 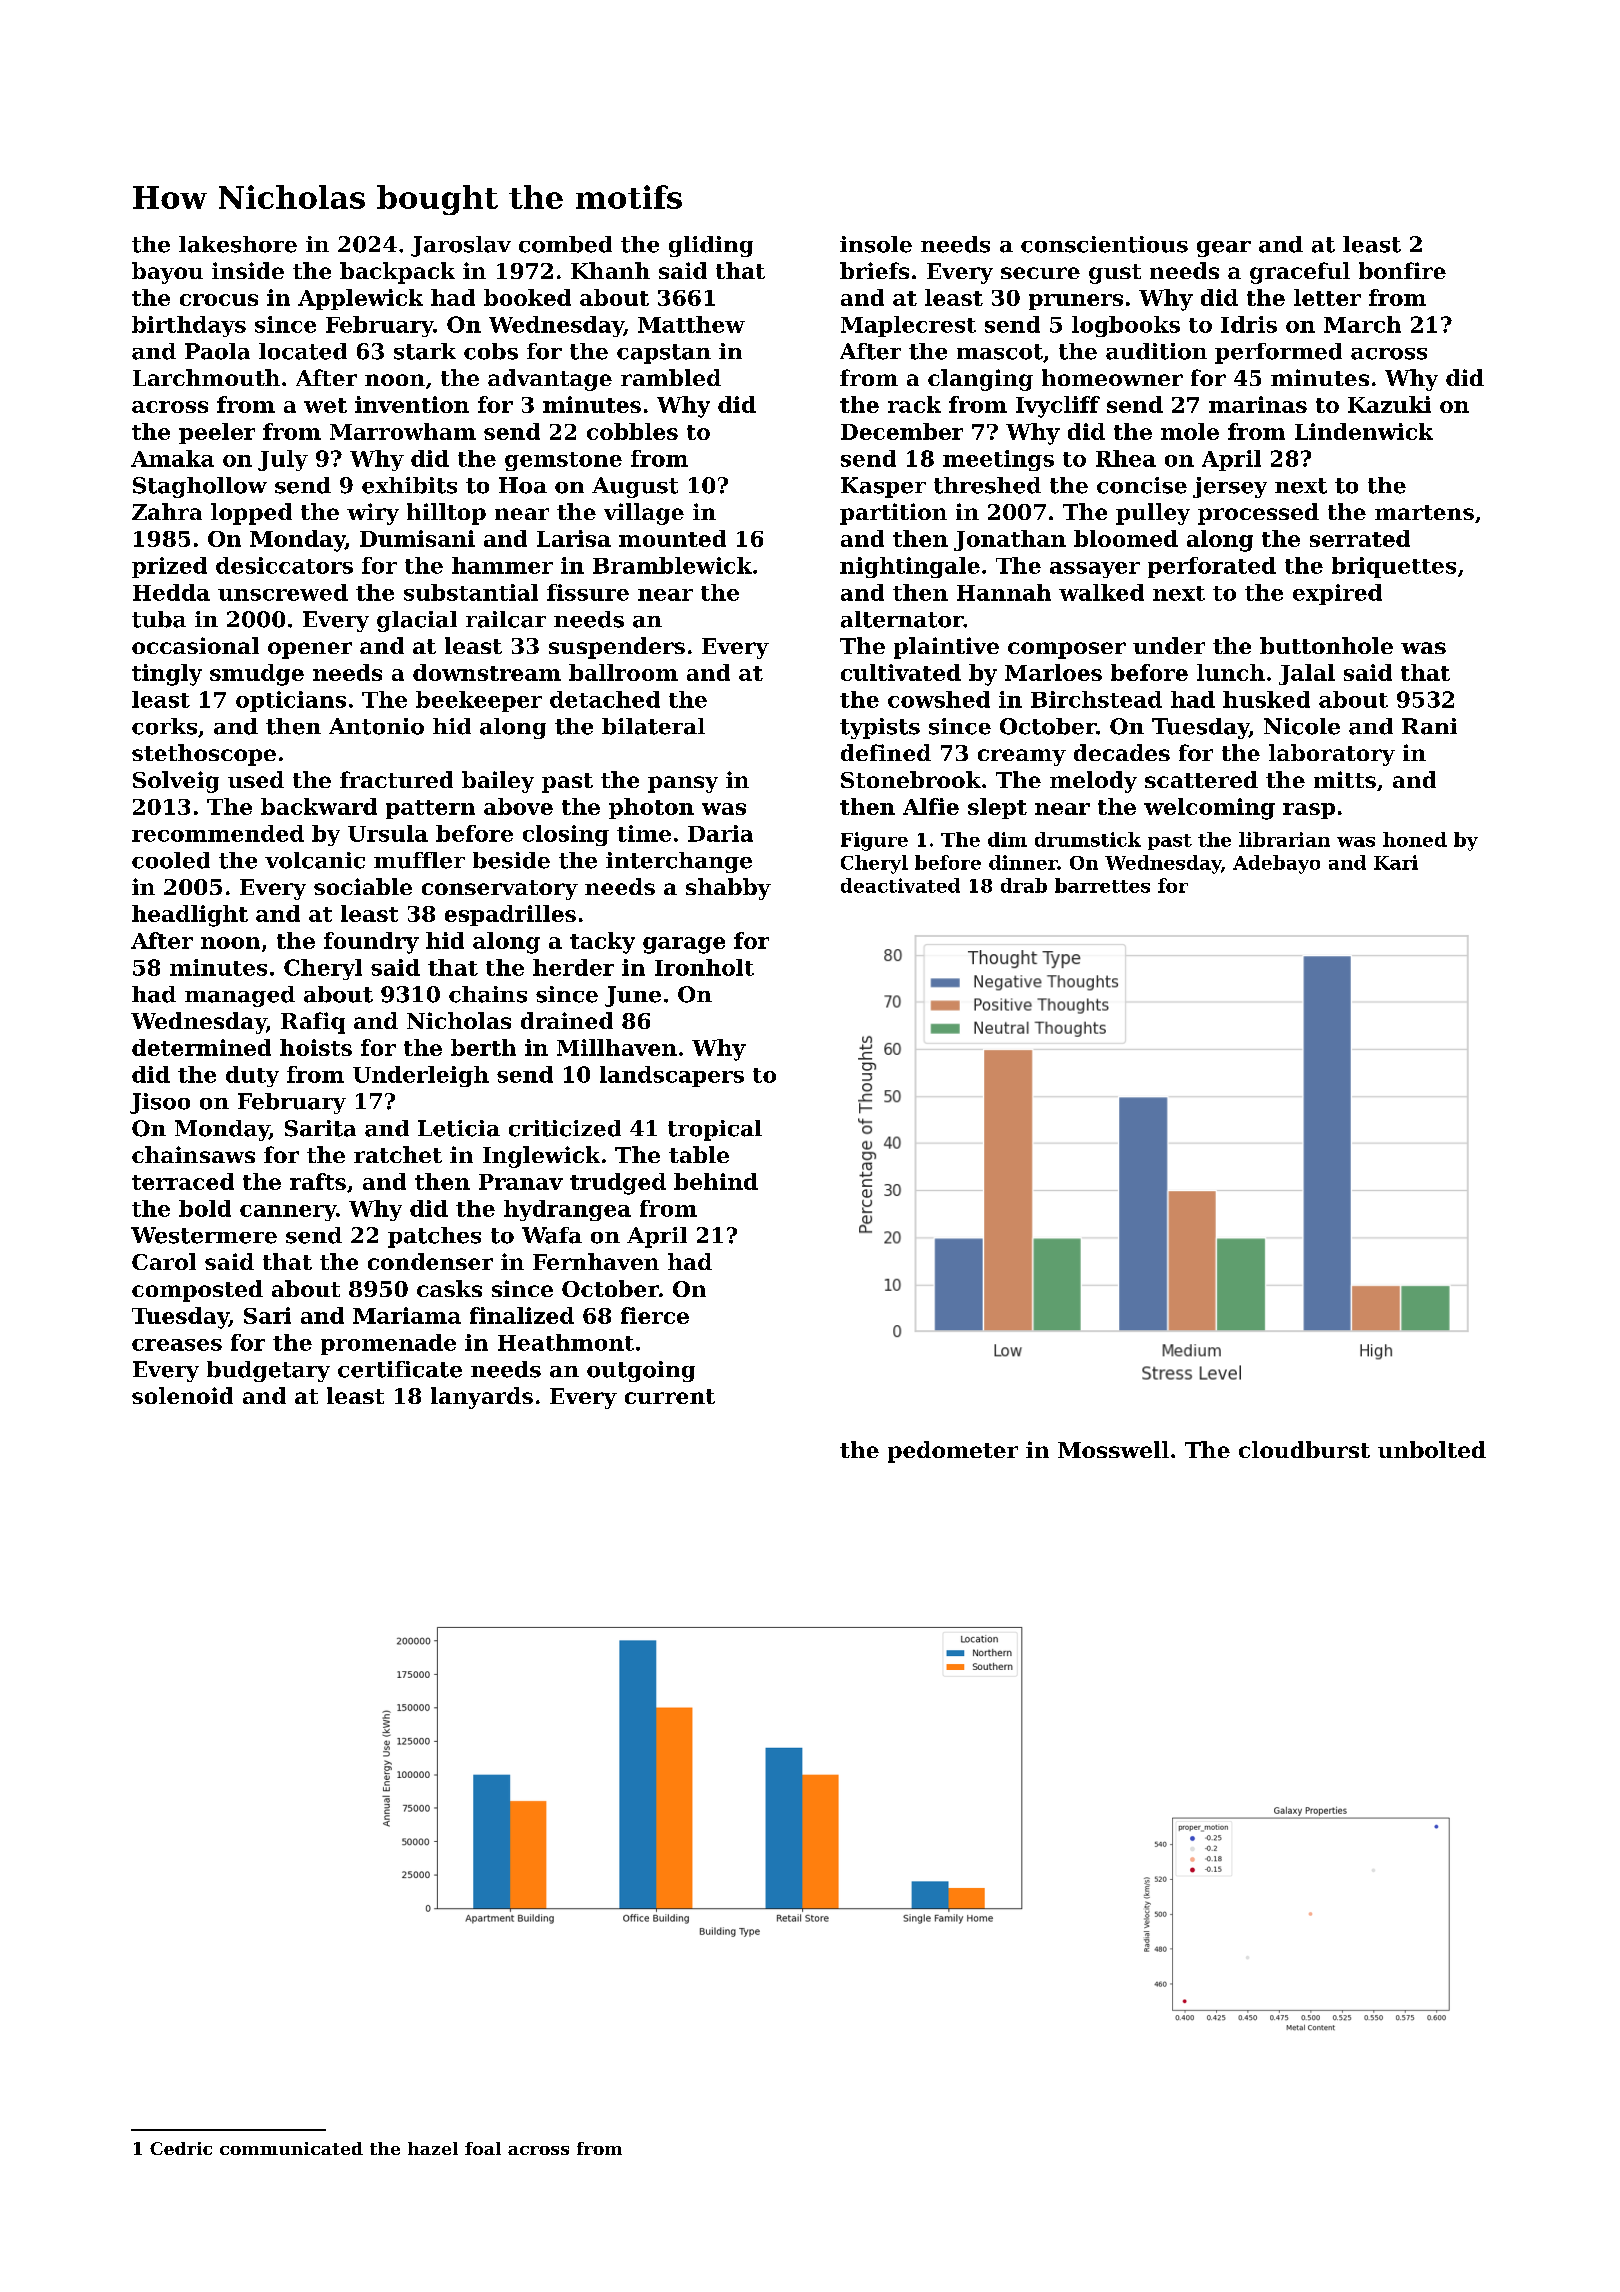 What do you see at coordinates (461, 246) in the screenshot?
I see `Jaroslav` at bounding box center [461, 246].
